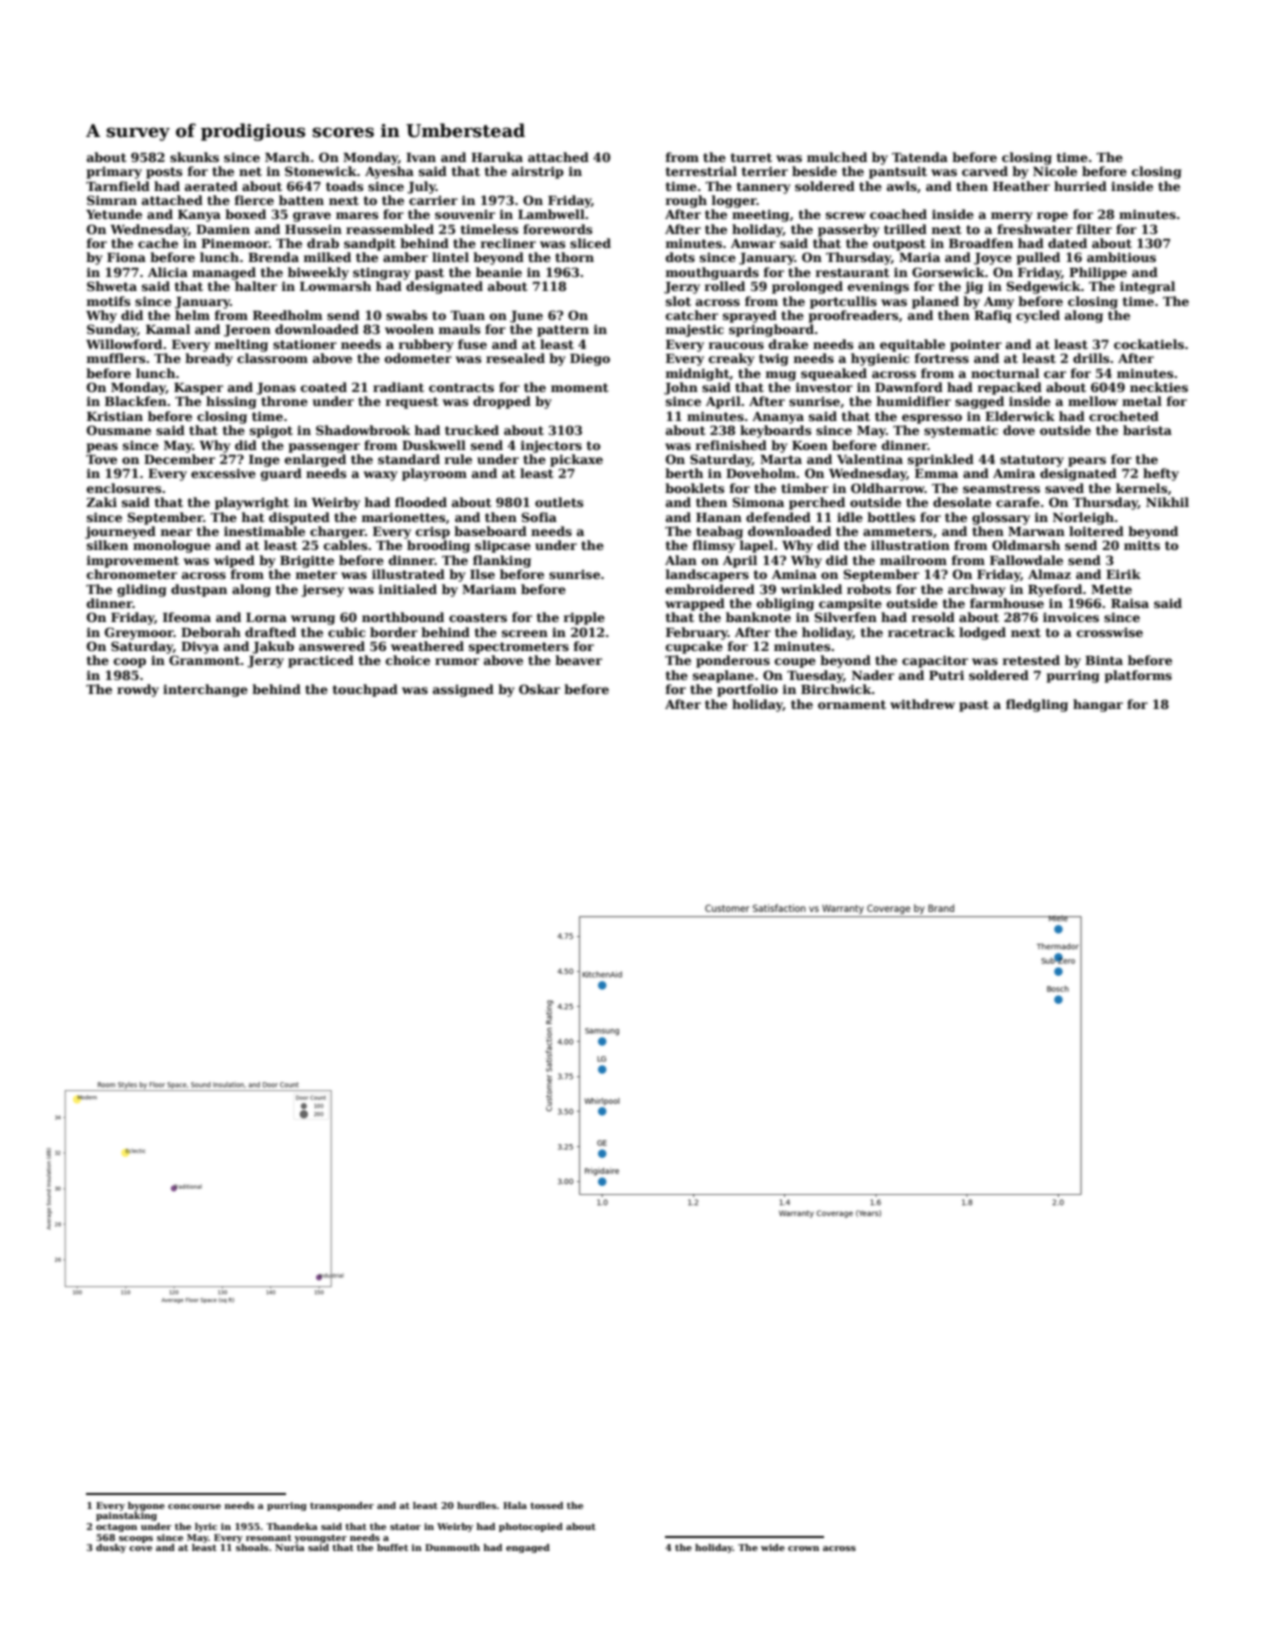 This screenshot has height=1652, width=1277. I want to click on skunks, so click(194, 157).
